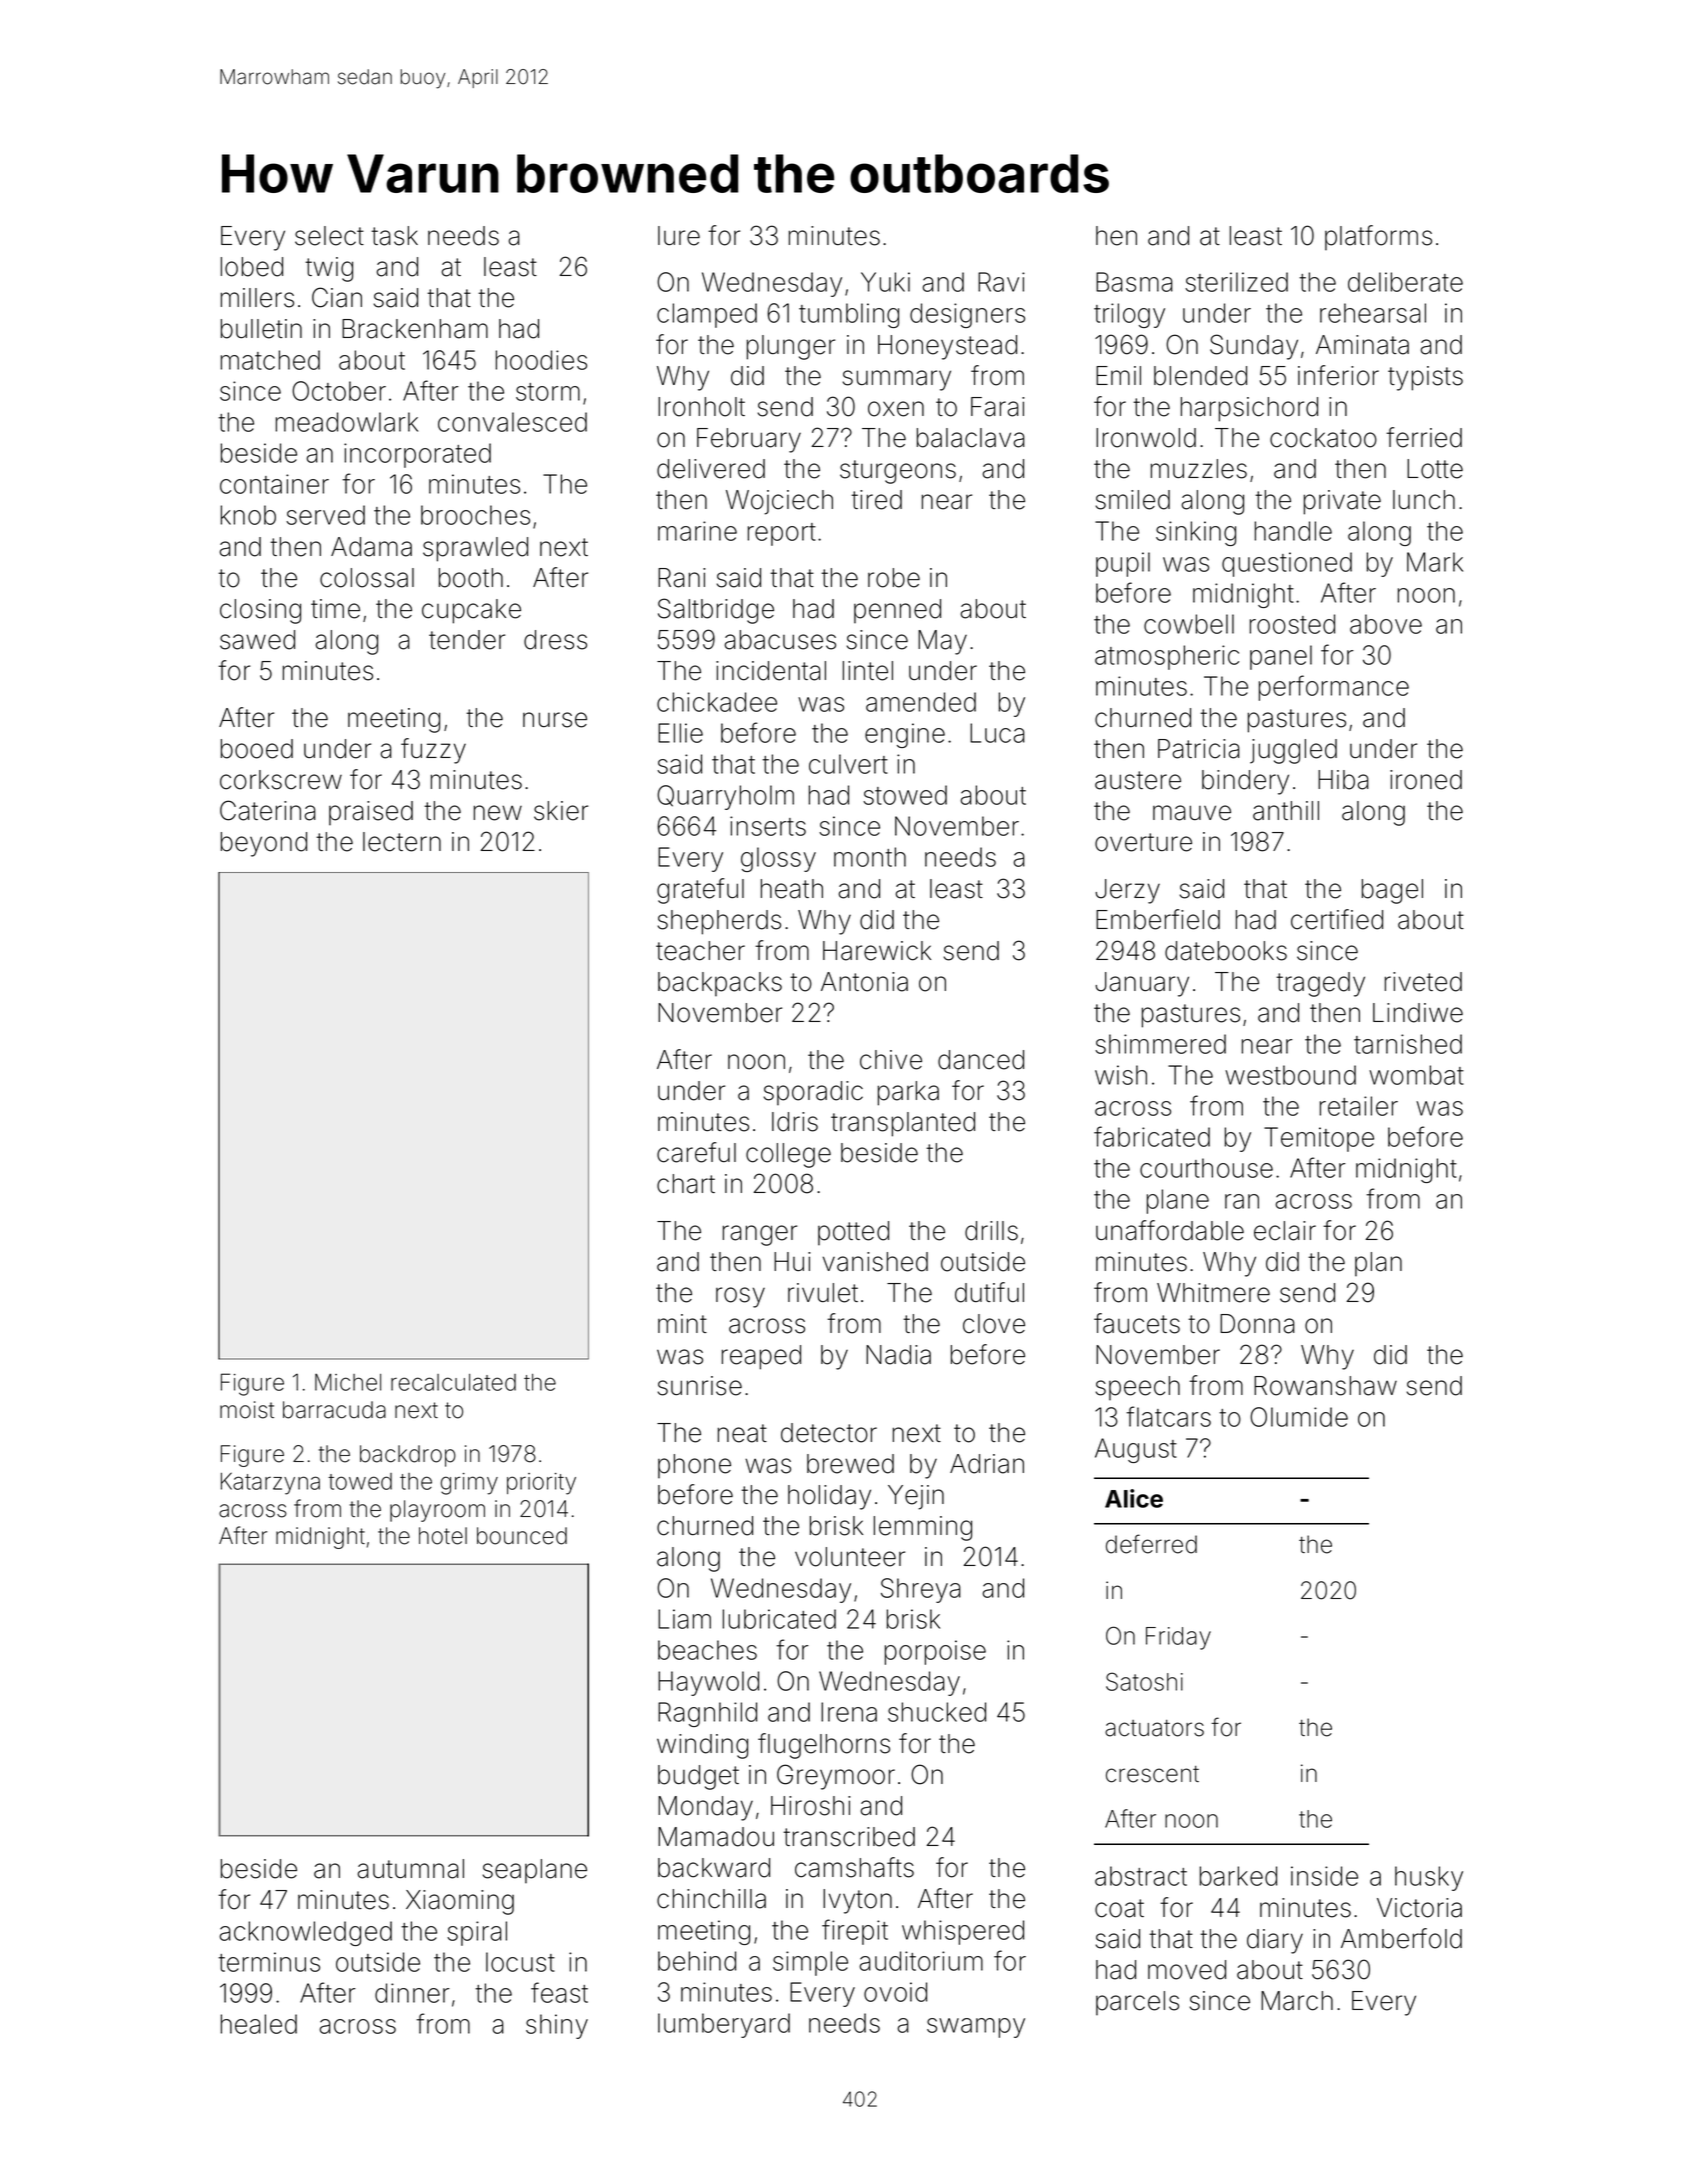 This document has height=2178, width=1683. I want to click on platforms, so click(1378, 237).
